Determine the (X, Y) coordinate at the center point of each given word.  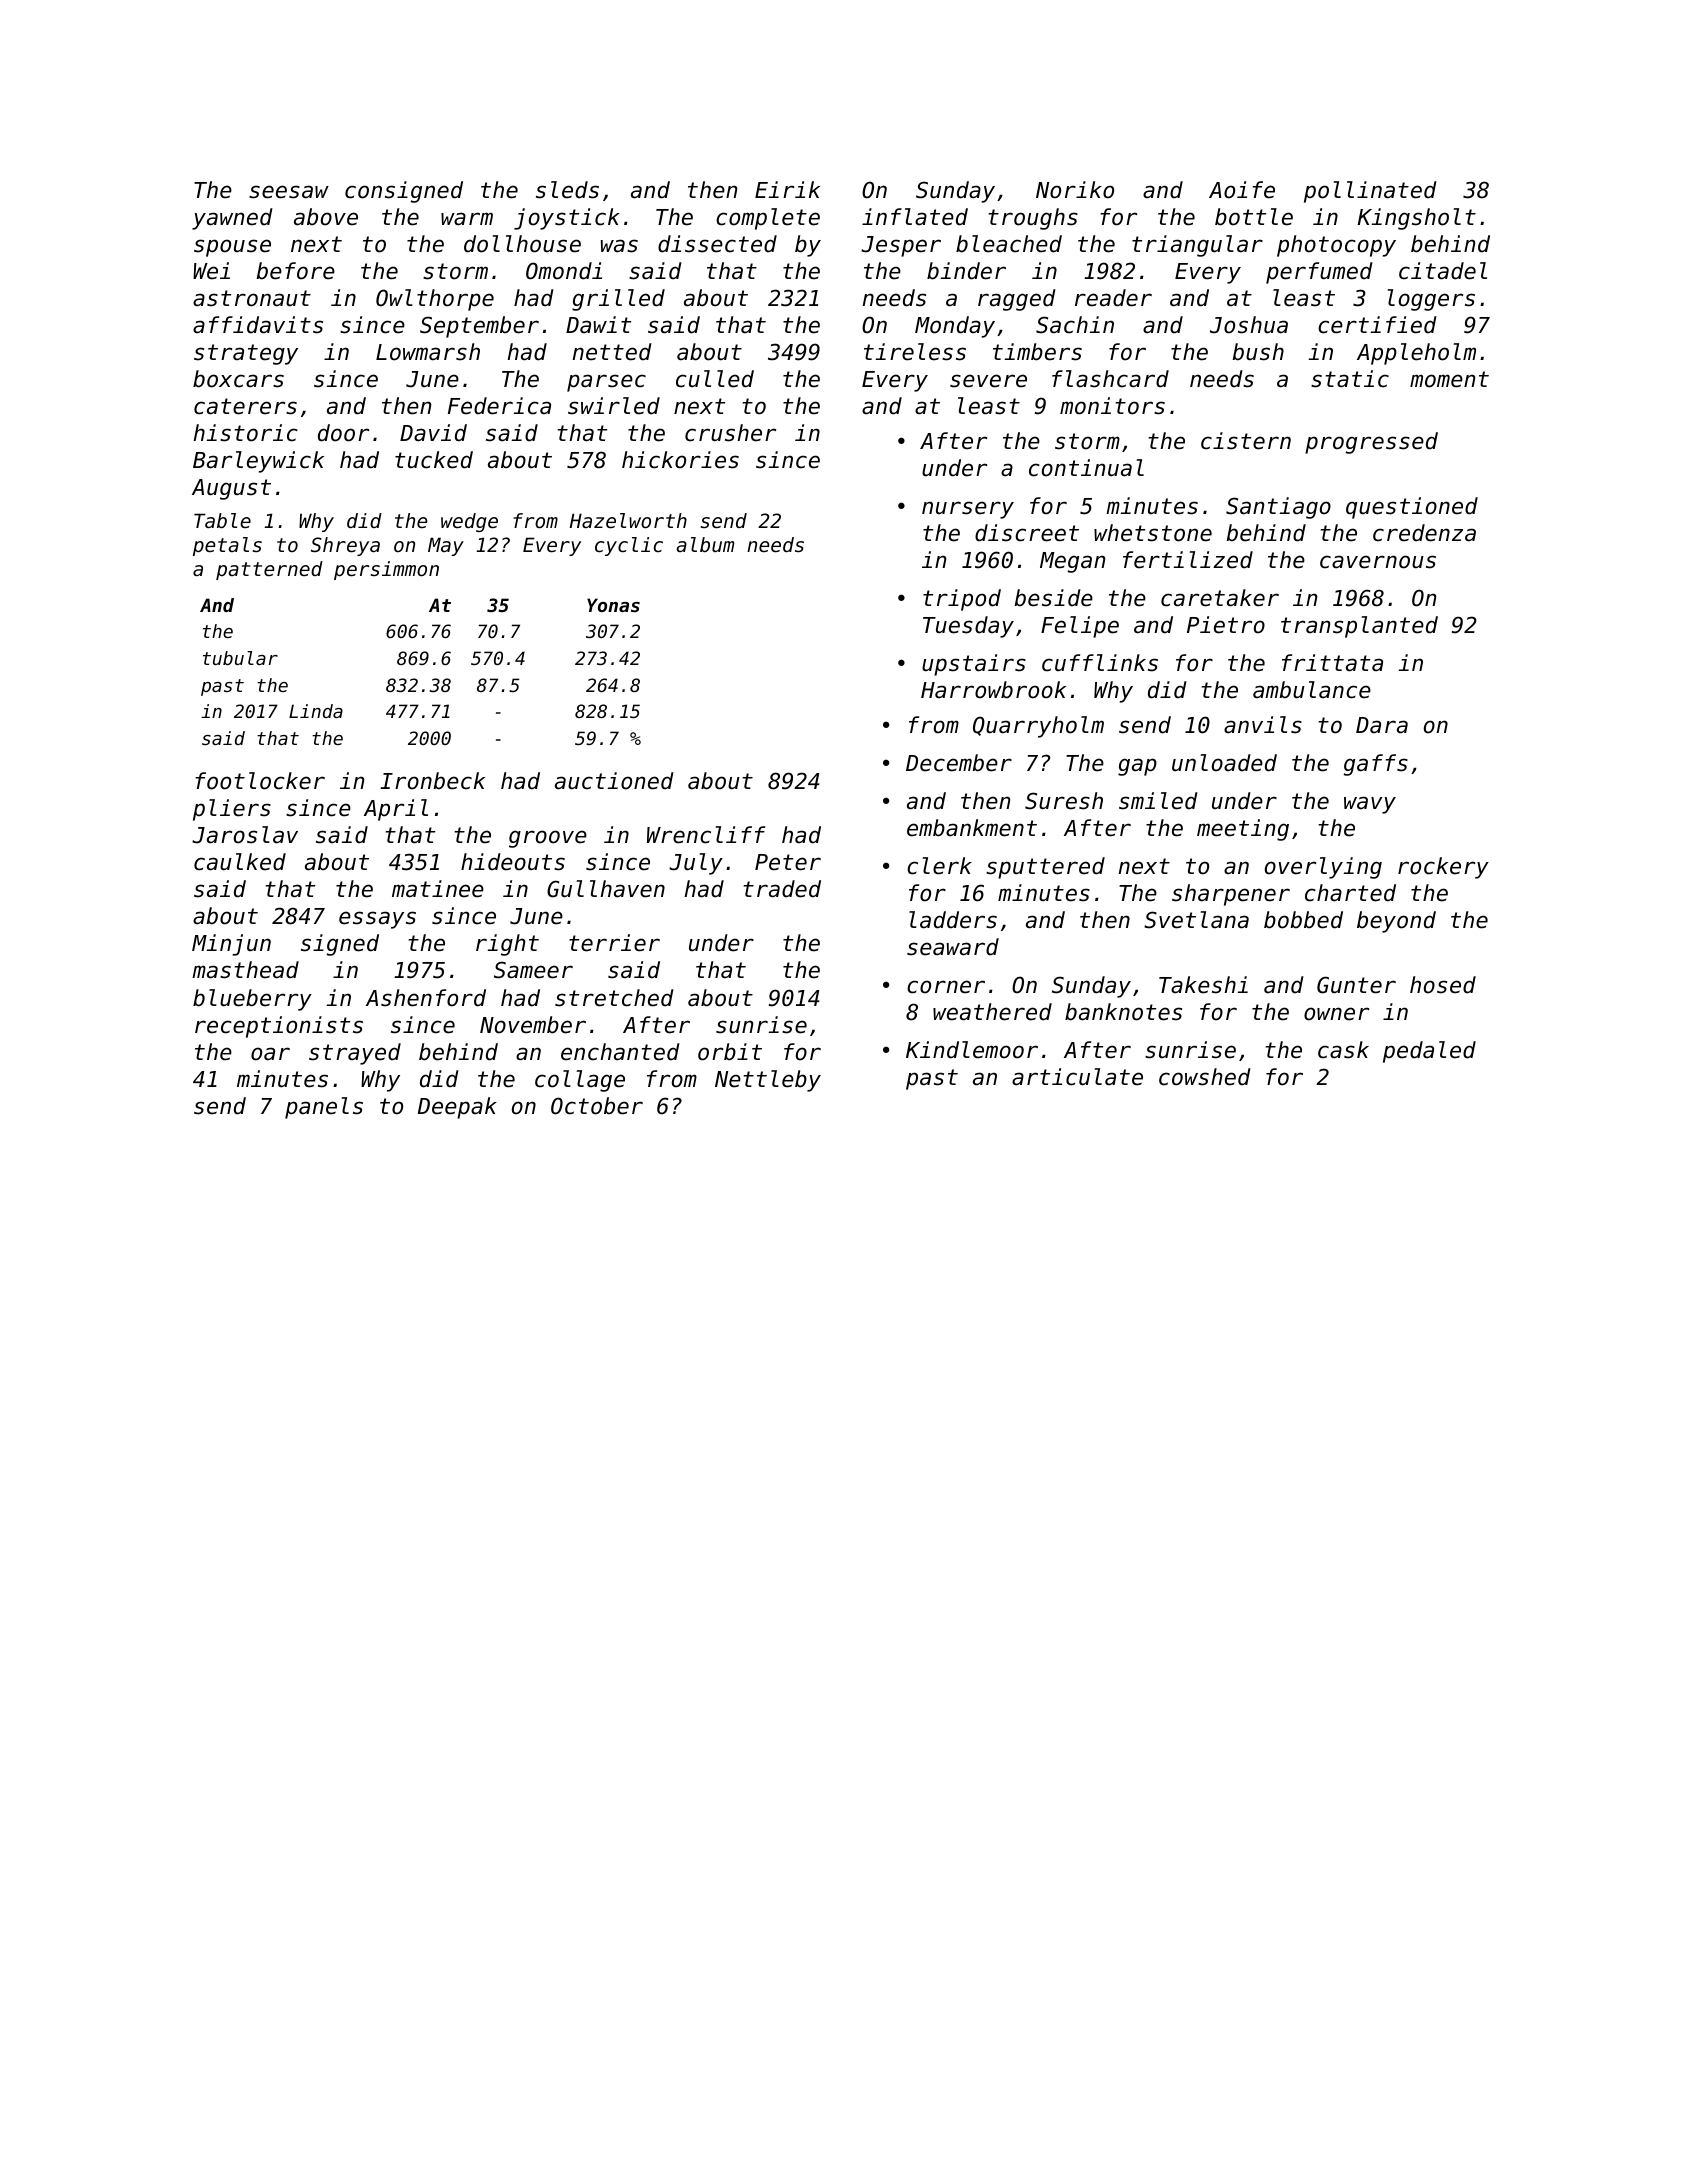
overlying (1323, 868)
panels (324, 1108)
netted (612, 352)
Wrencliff (706, 835)
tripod (962, 600)
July (696, 864)
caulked (240, 862)
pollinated (1370, 192)
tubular (240, 658)
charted (1350, 893)
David (433, 433)
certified (1377, 325)
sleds (567, 190)
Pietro (1226, 625)
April (396, 810)
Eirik (787, 189)
